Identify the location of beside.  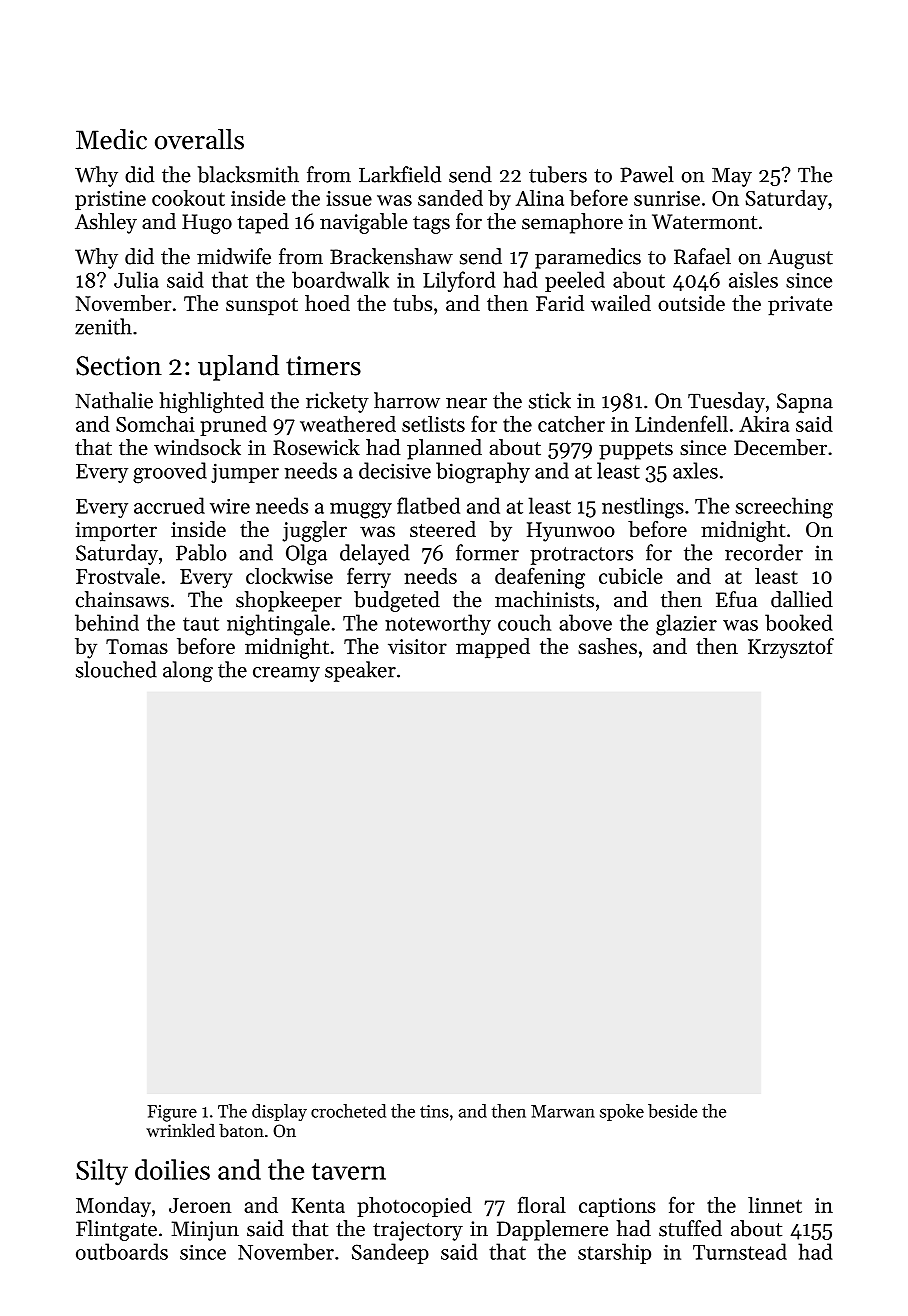
(673, 1111).
